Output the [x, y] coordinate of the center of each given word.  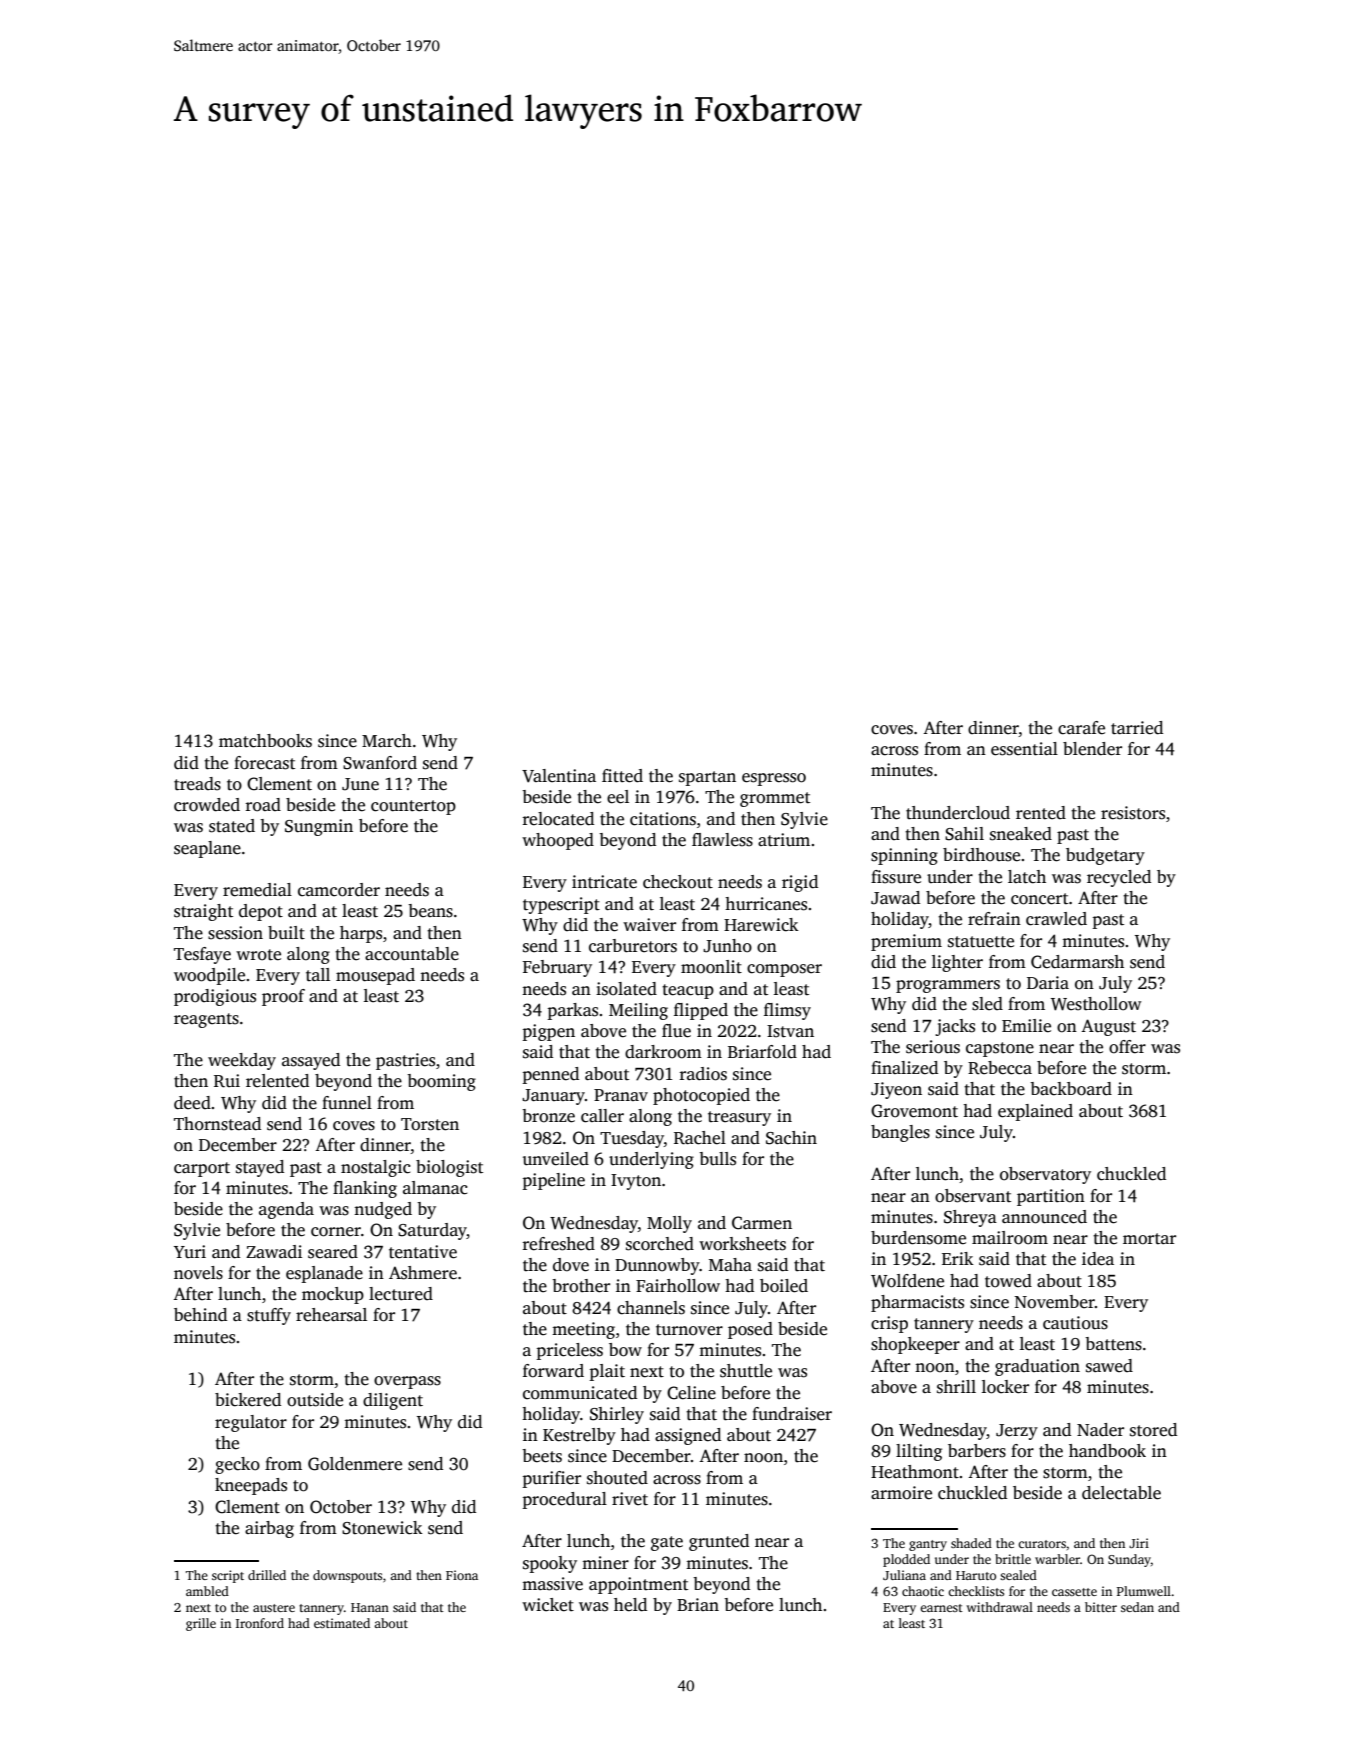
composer [784, 970]
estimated [342, 1623]
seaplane [207, 849]
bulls [717, 1159]
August [1108, 1027]
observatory [1045, 1175]
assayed [311, 1061]
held [630, 1605]
